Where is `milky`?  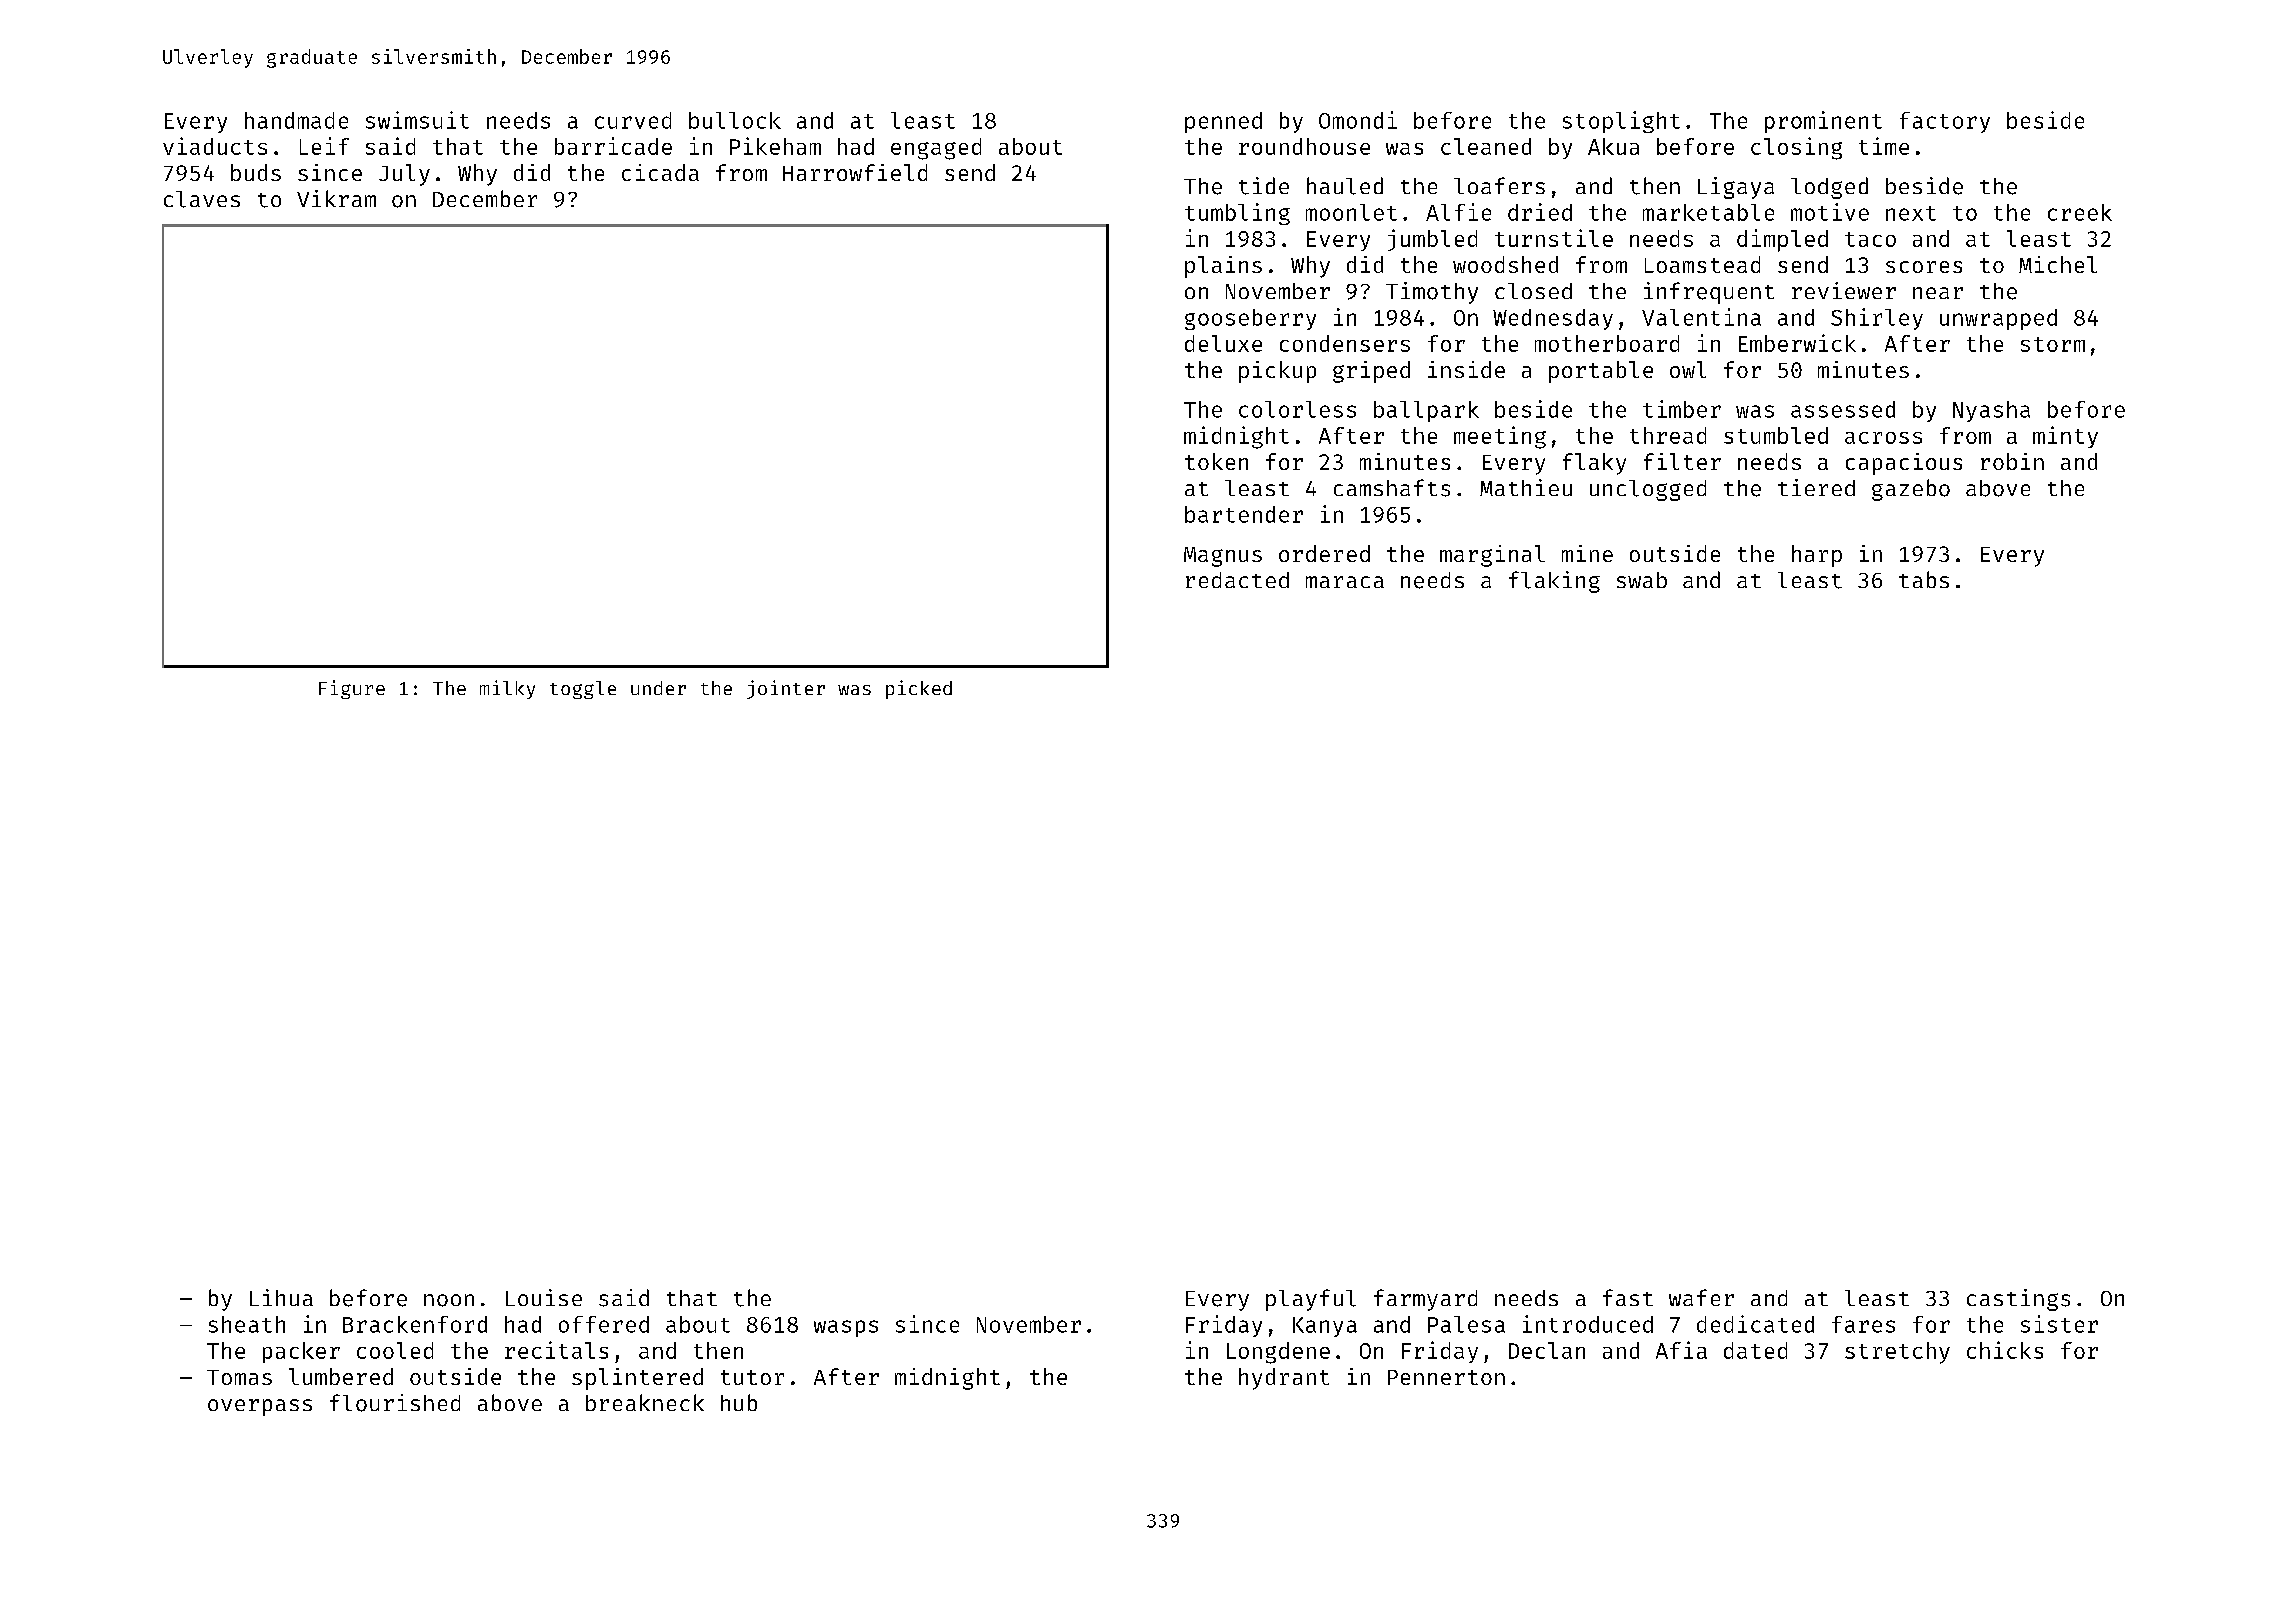 milky is located at coordinates (507, 689).
